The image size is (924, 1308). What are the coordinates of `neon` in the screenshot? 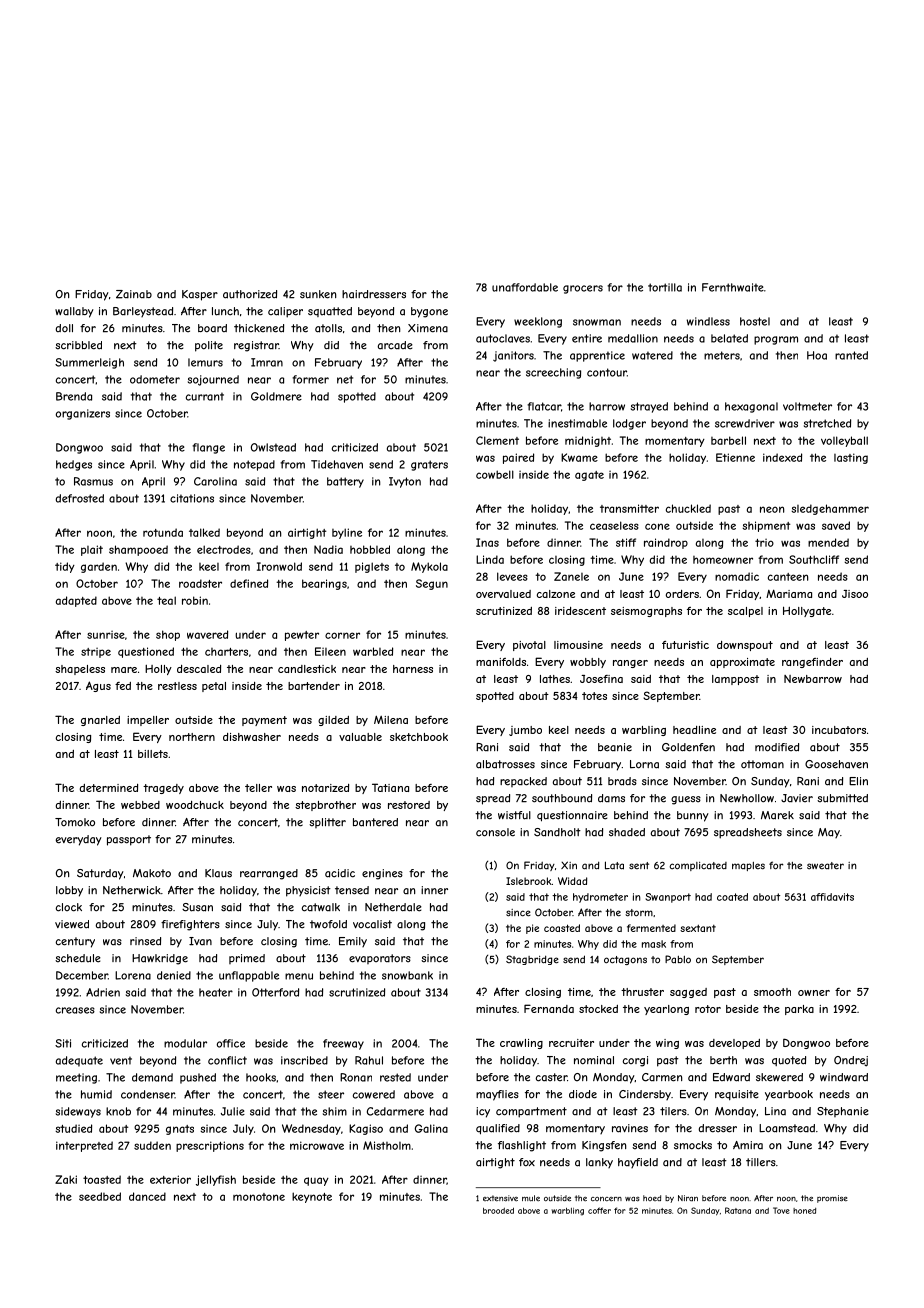 It's located at (772, 509).
